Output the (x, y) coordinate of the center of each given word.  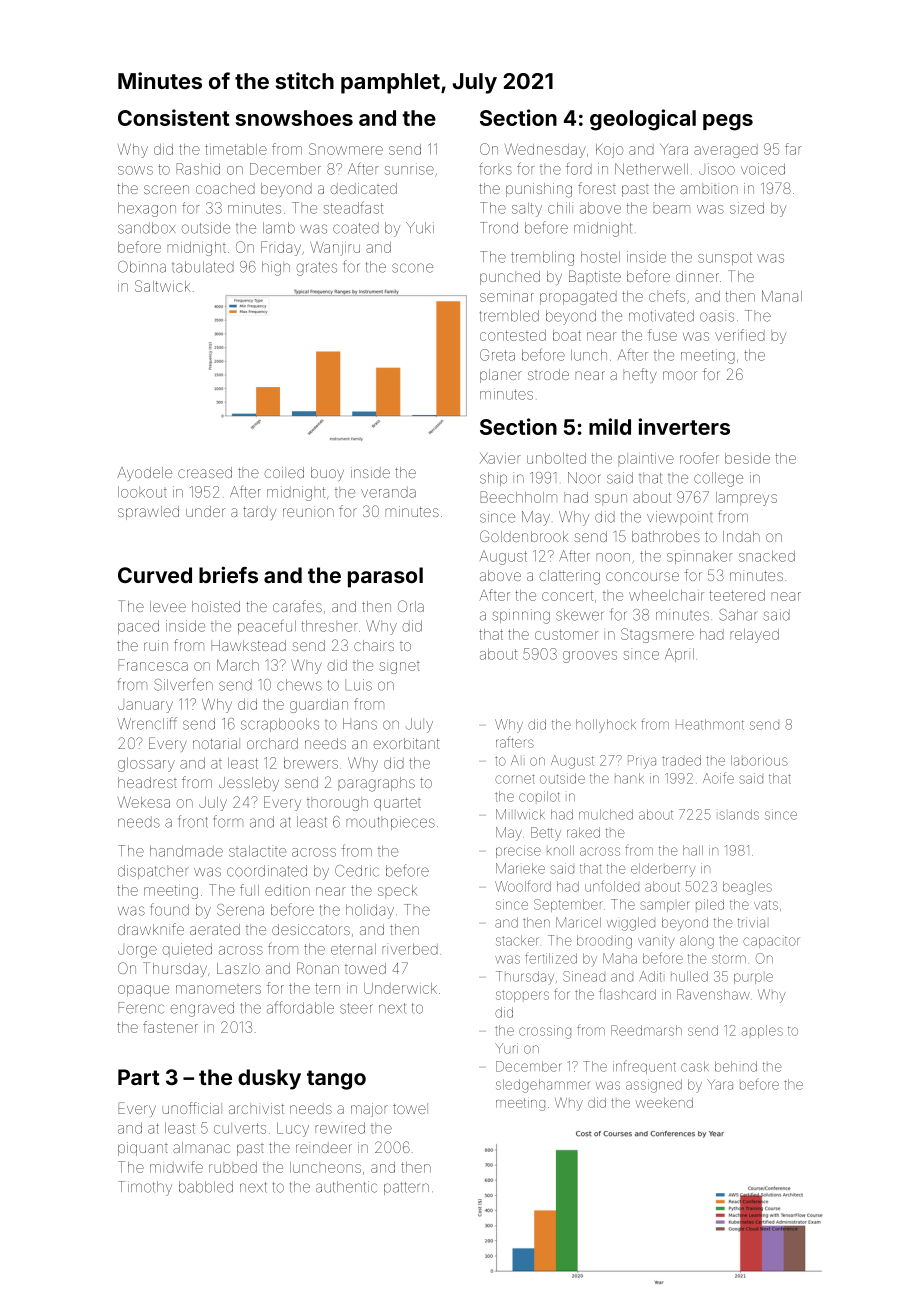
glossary (146, 764)
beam (671, 208)
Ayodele (144, 474)
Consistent (173, 117)
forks (495, 168)
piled (710, 904)
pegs (728, 122)
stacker (517, 940)
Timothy (145, 1188)
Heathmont (710, 724)
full (249, 890)
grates (317, 269)
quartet (397, 804)
